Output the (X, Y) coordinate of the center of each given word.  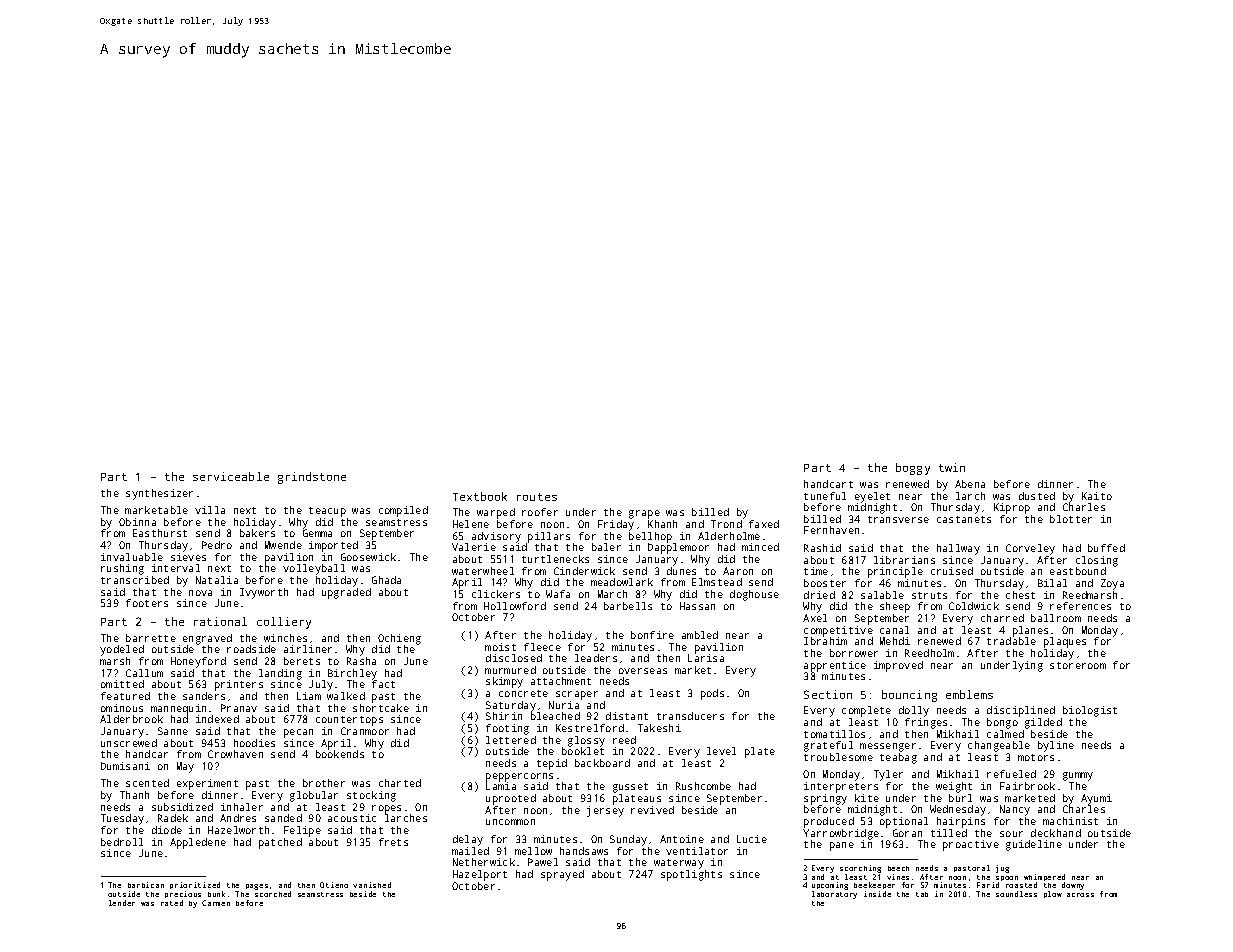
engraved (207, 639)
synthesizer (159, 494)
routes (537, 497)
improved (898, 666)
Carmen (216, 903)
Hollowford (515, 606)
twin (952, 467)
